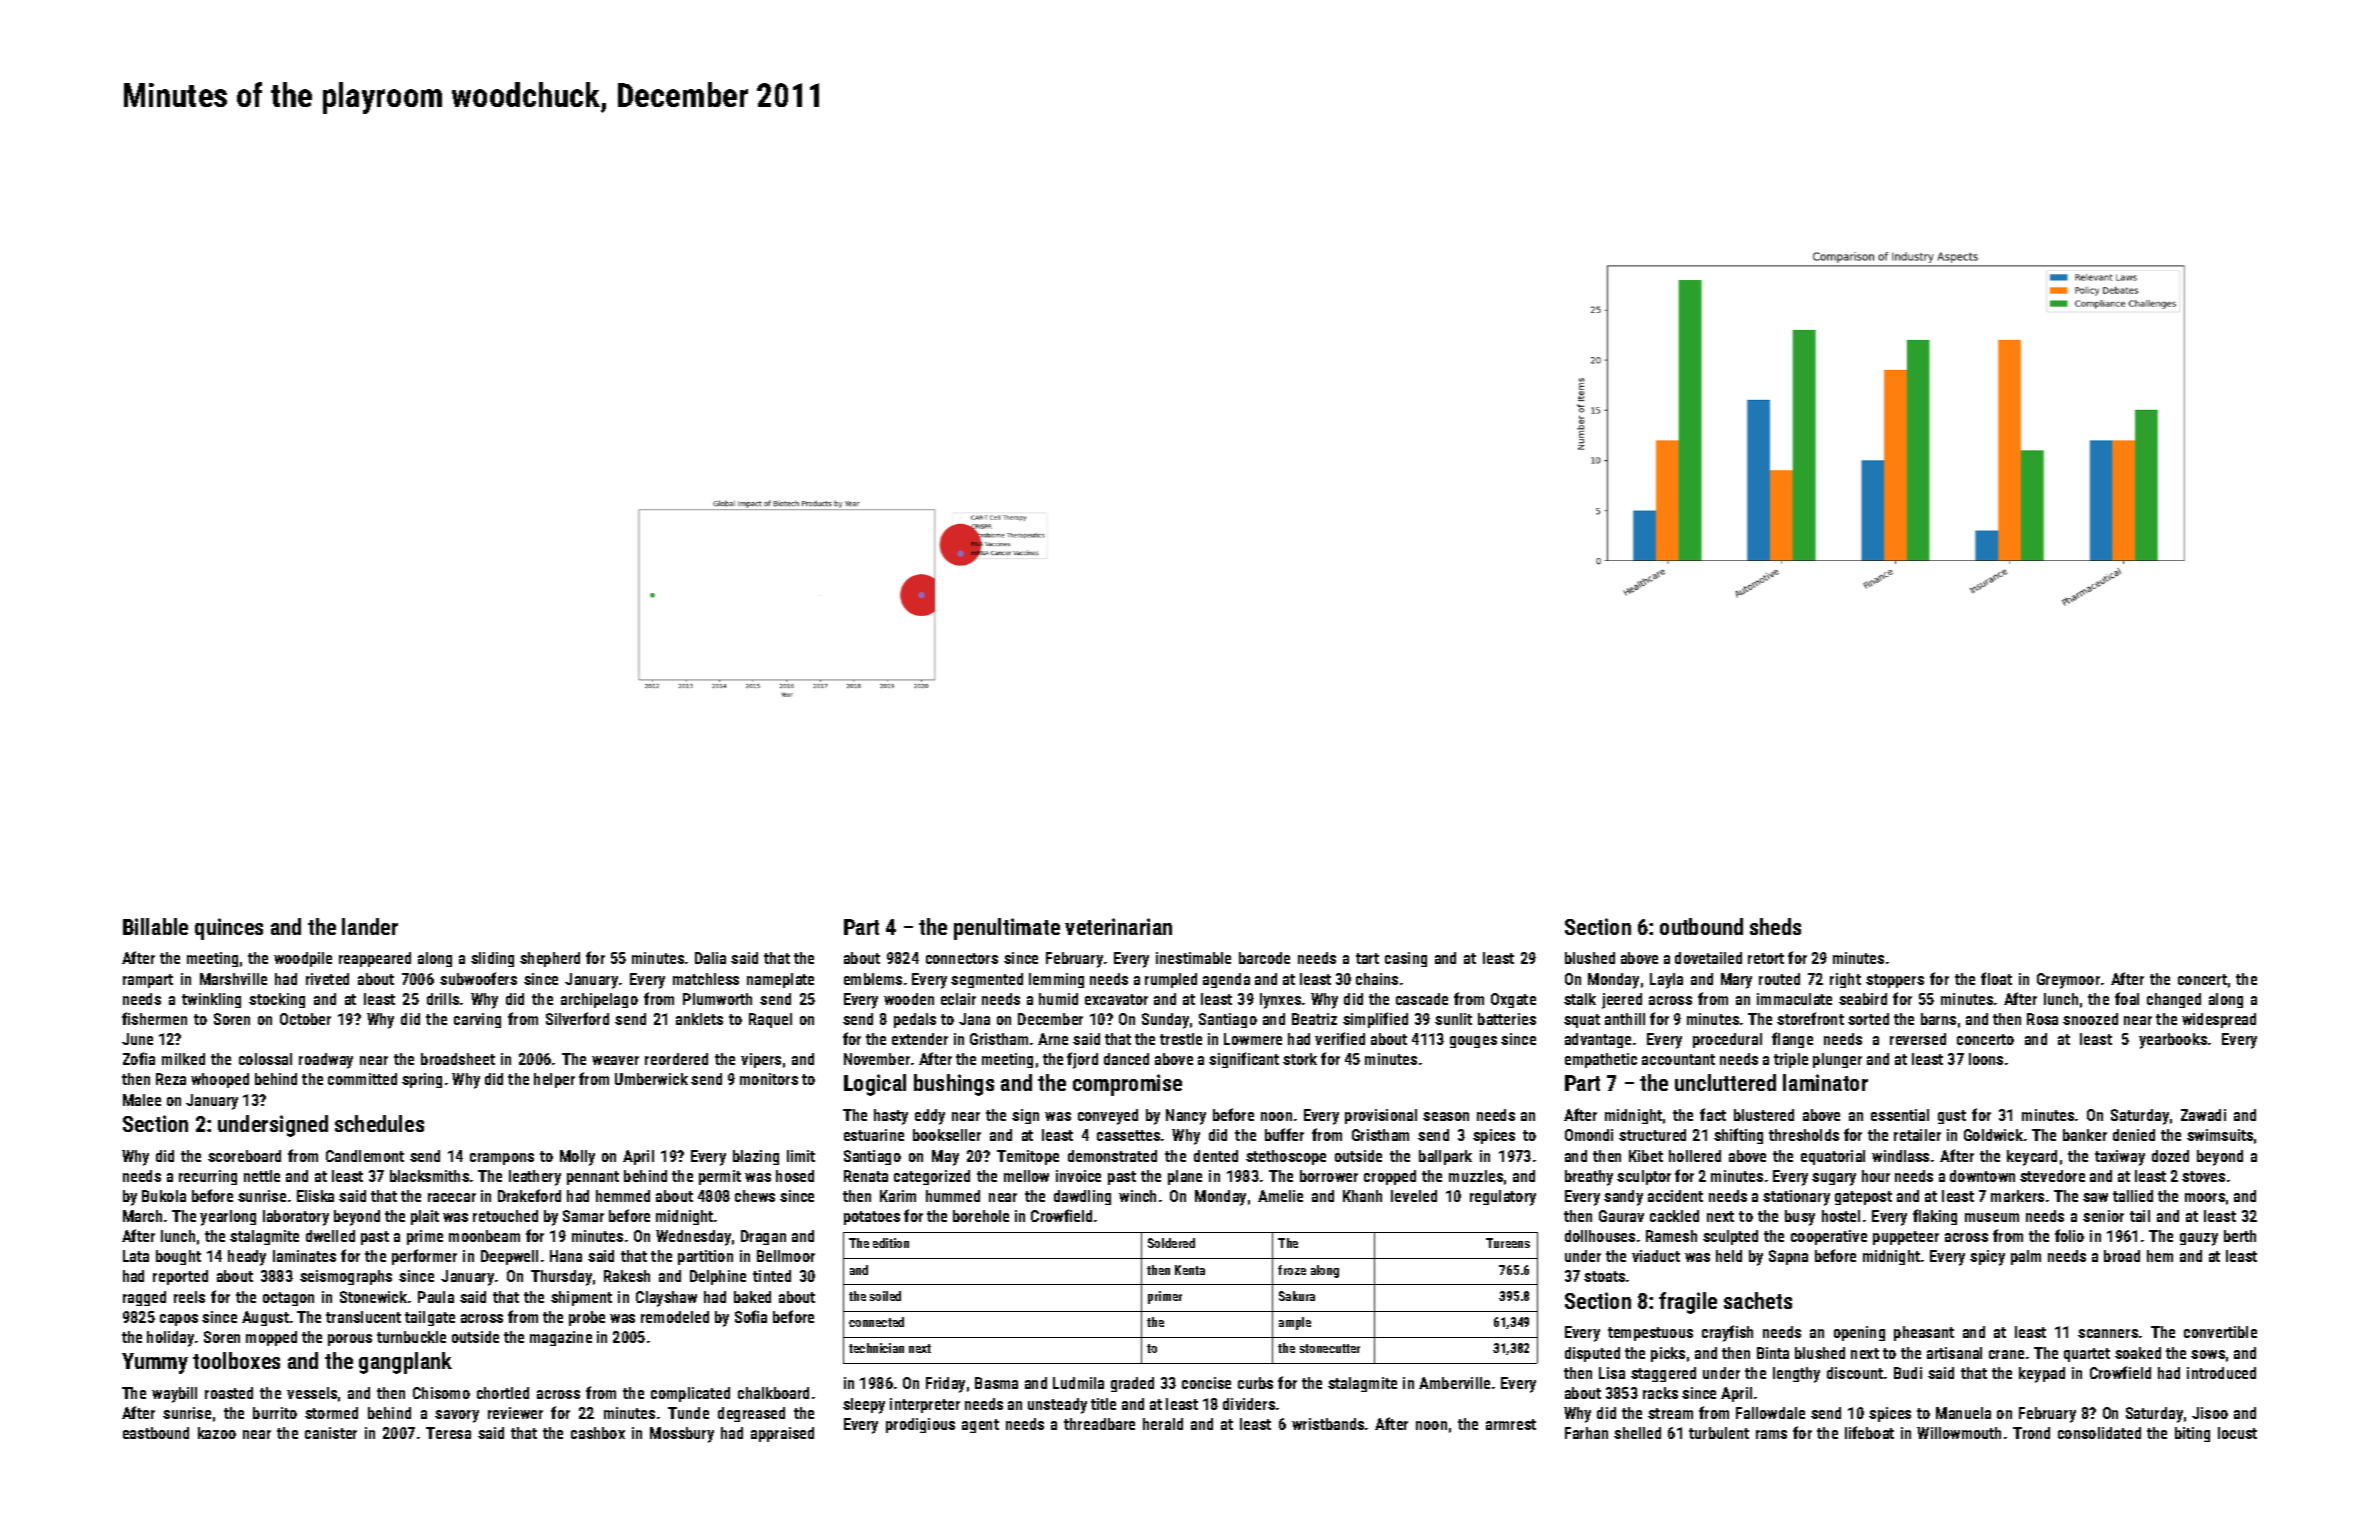 The width and height of the image is (2380, 1540). What do you see at coordinates (1362, 1196) in the image?
I see `Khanh` at bounding box center [1362, 1196].
